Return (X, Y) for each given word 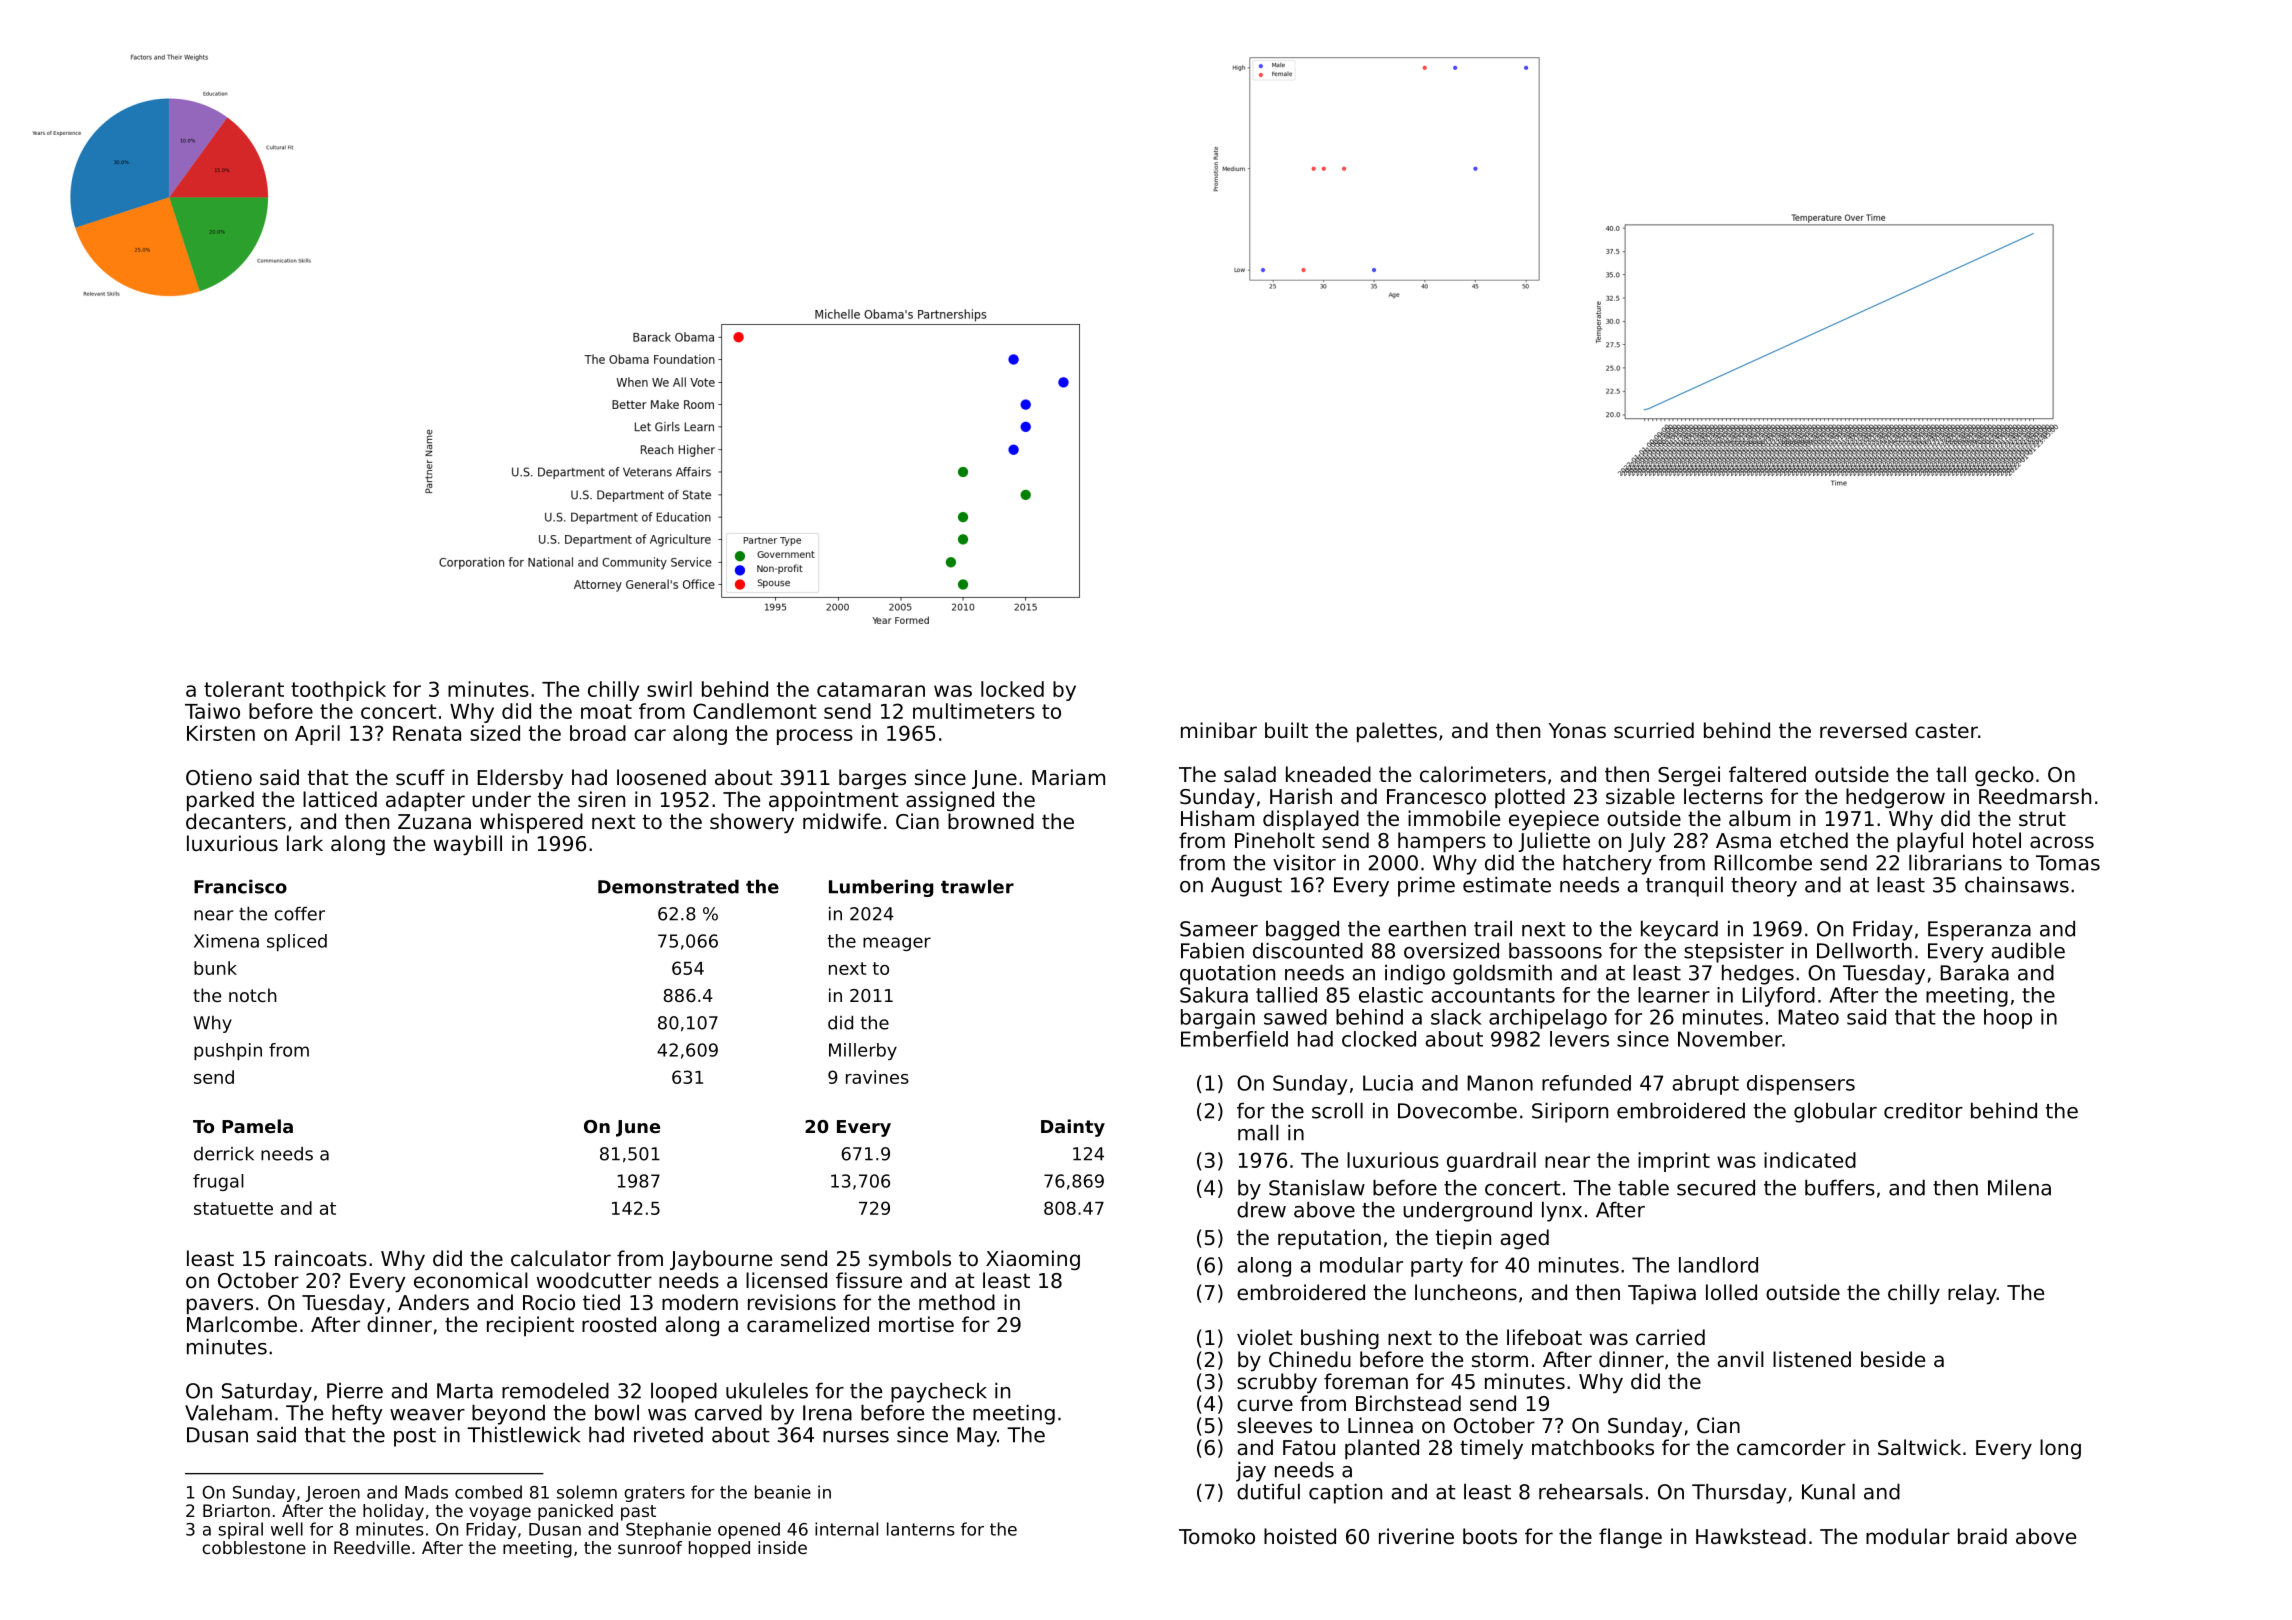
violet (1265, 1337)
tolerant (244, 689)
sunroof (650, 1547)
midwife (842, 821)
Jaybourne (721, 1260)
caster (1946, 731)
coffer (300, 913)
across (2062, 842)
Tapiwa (1662, 1294)
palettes (1397, 732)
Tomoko (1217, 1536)
